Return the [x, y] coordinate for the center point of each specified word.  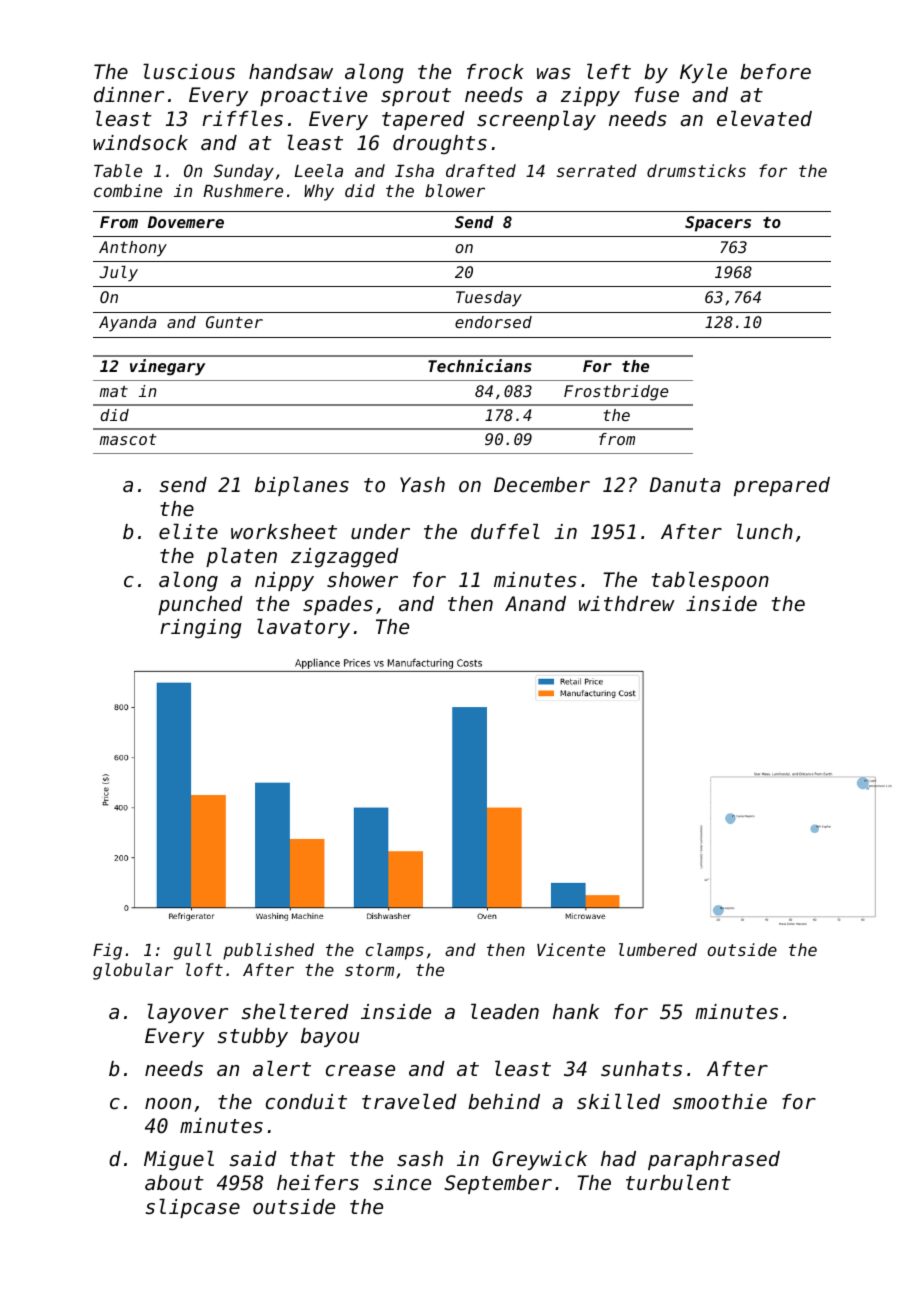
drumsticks [696, 170]
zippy [590, 96]
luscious [189, 71]
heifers [318, 1183]
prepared [782, 486]
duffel [505, 531]
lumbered [658, 949]
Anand [535, 604]
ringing [201, 629]
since [402, 1183]
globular [133, 971]
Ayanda [127, 324]
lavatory [303, 628]
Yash [422, 485]
